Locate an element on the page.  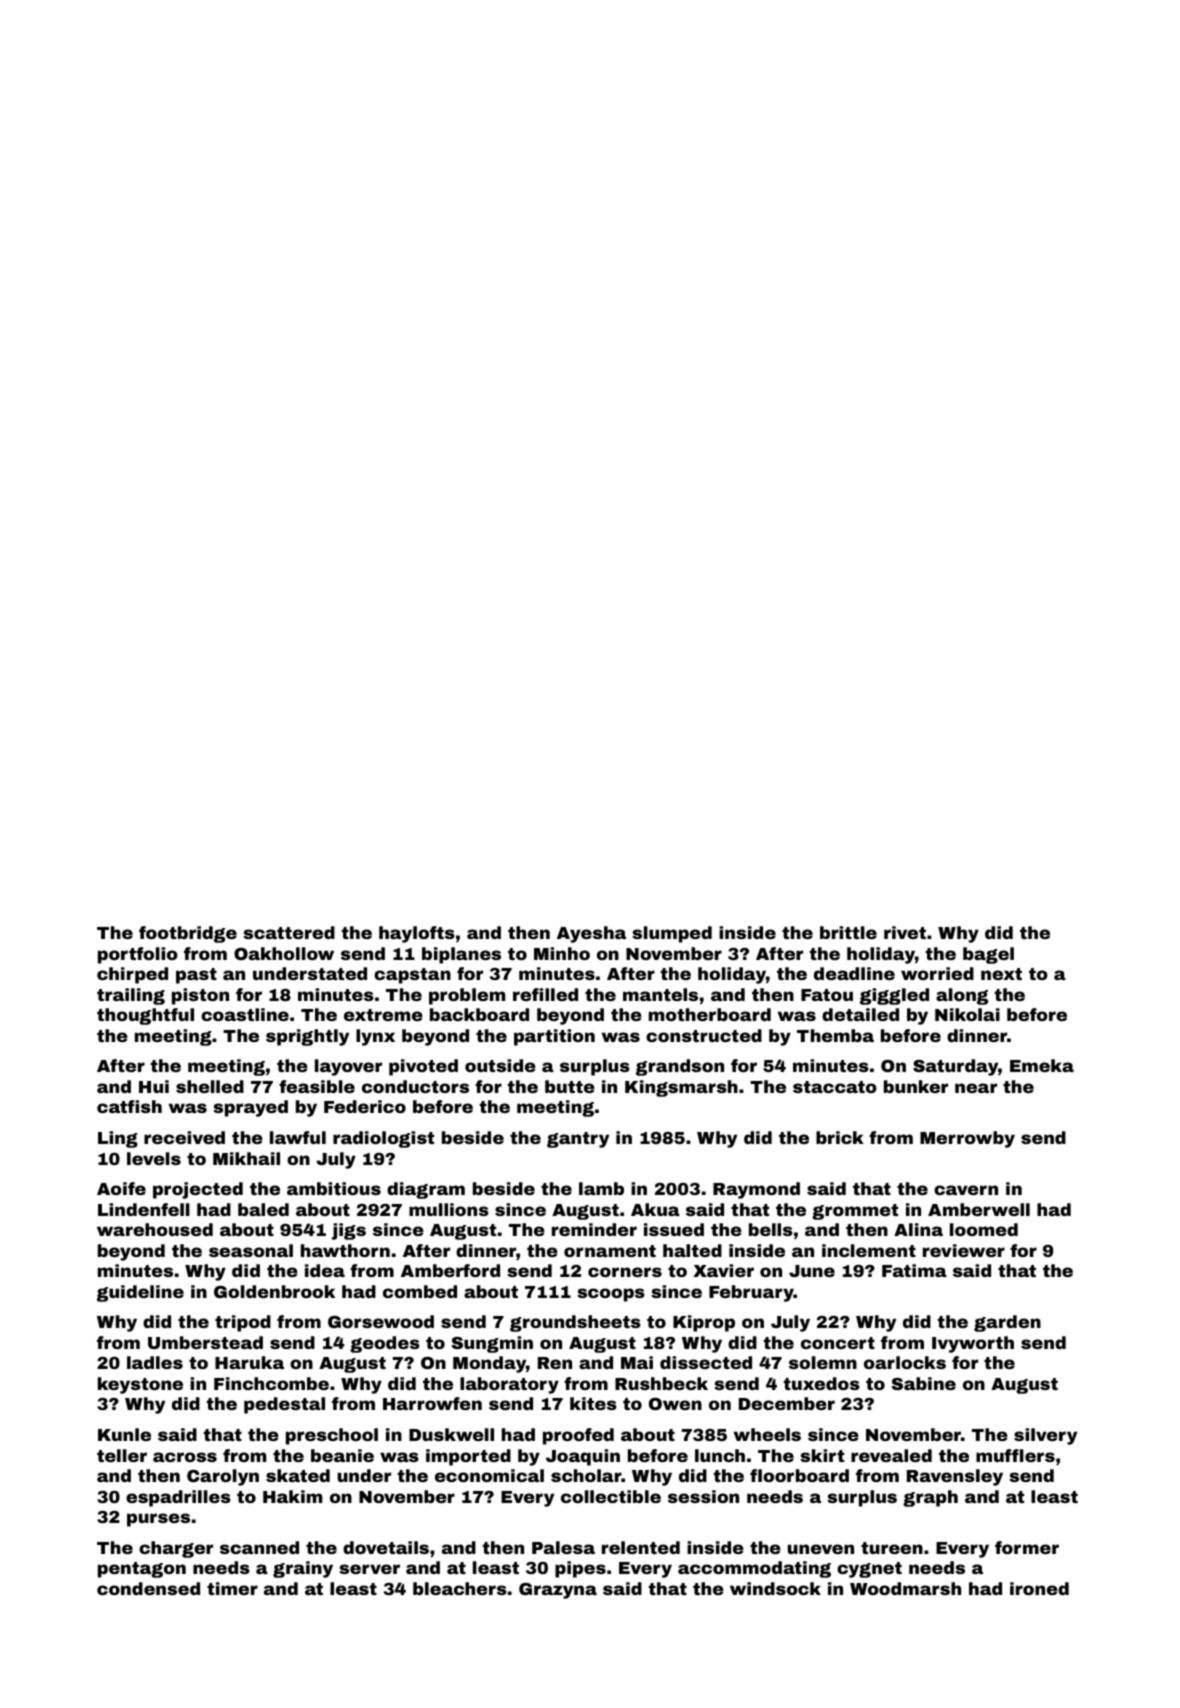
garden is located at coordinates (1007, 1323).
